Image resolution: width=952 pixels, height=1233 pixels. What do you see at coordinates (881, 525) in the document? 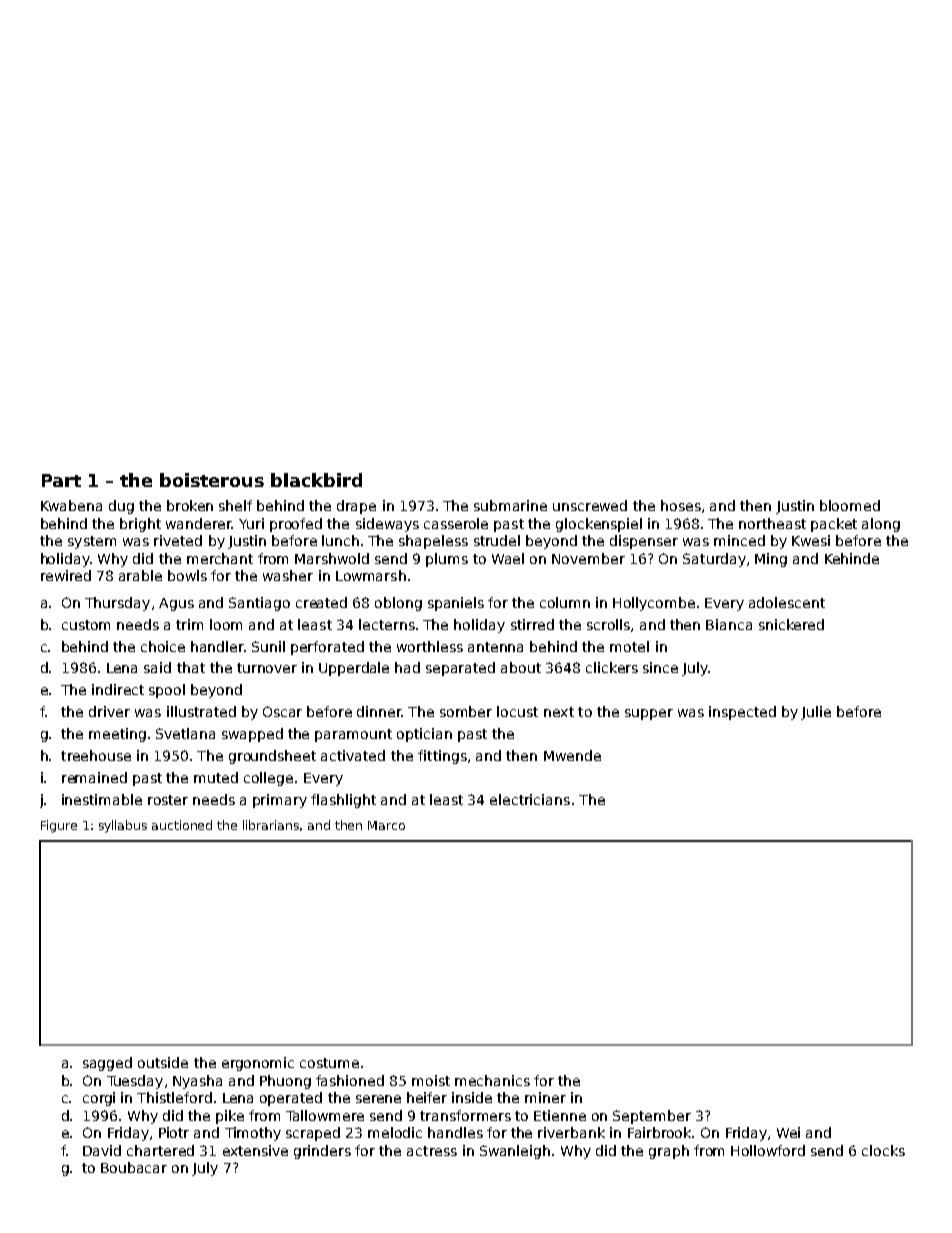
I see `along` at bounding box center [881, 525].
